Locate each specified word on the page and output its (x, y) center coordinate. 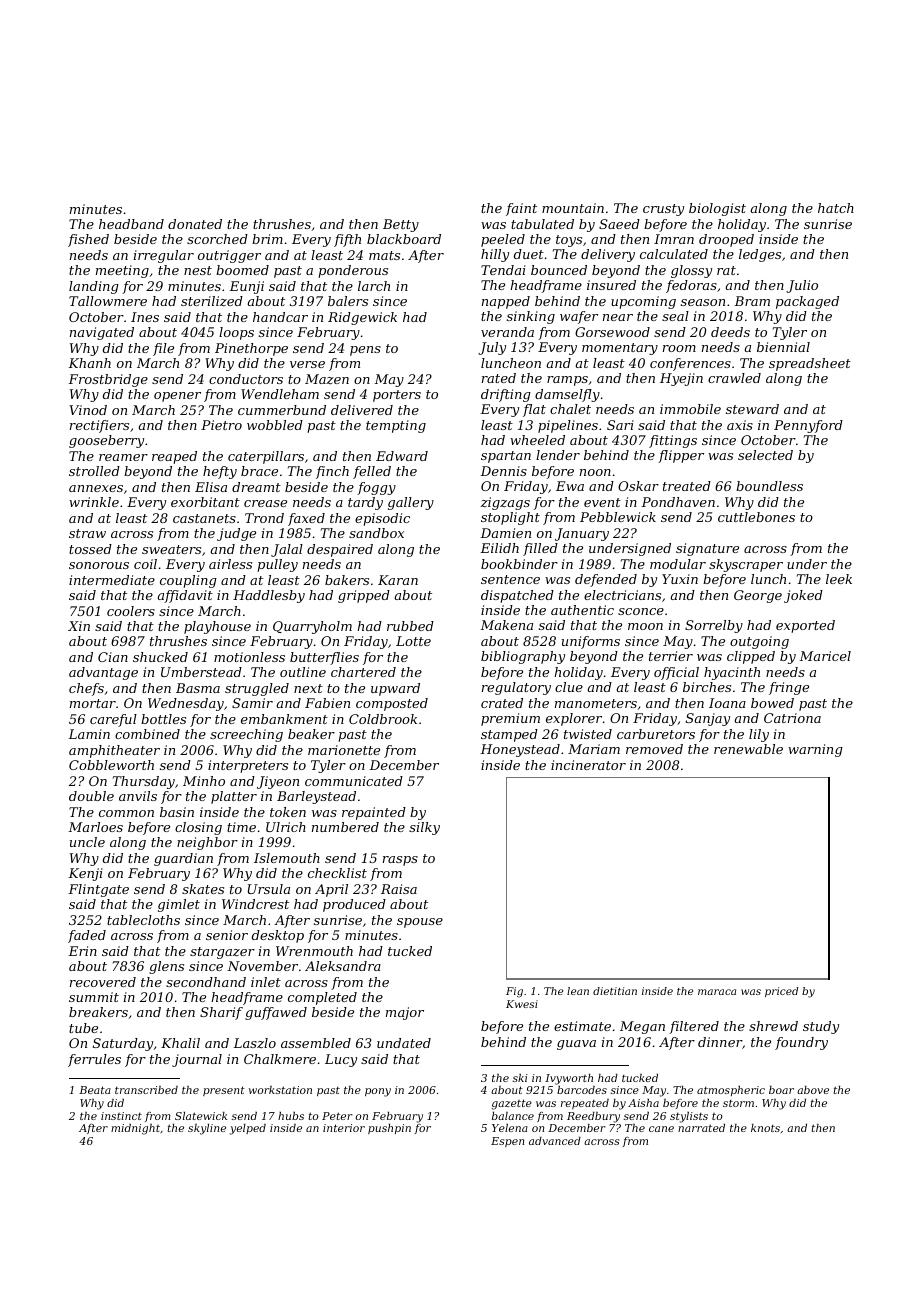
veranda (507, 332)
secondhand (206, 982)
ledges (760, 255)
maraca (717, 992)
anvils (138, 796)
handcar (280, 317)
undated (404, 1043)
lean (578, 991)
